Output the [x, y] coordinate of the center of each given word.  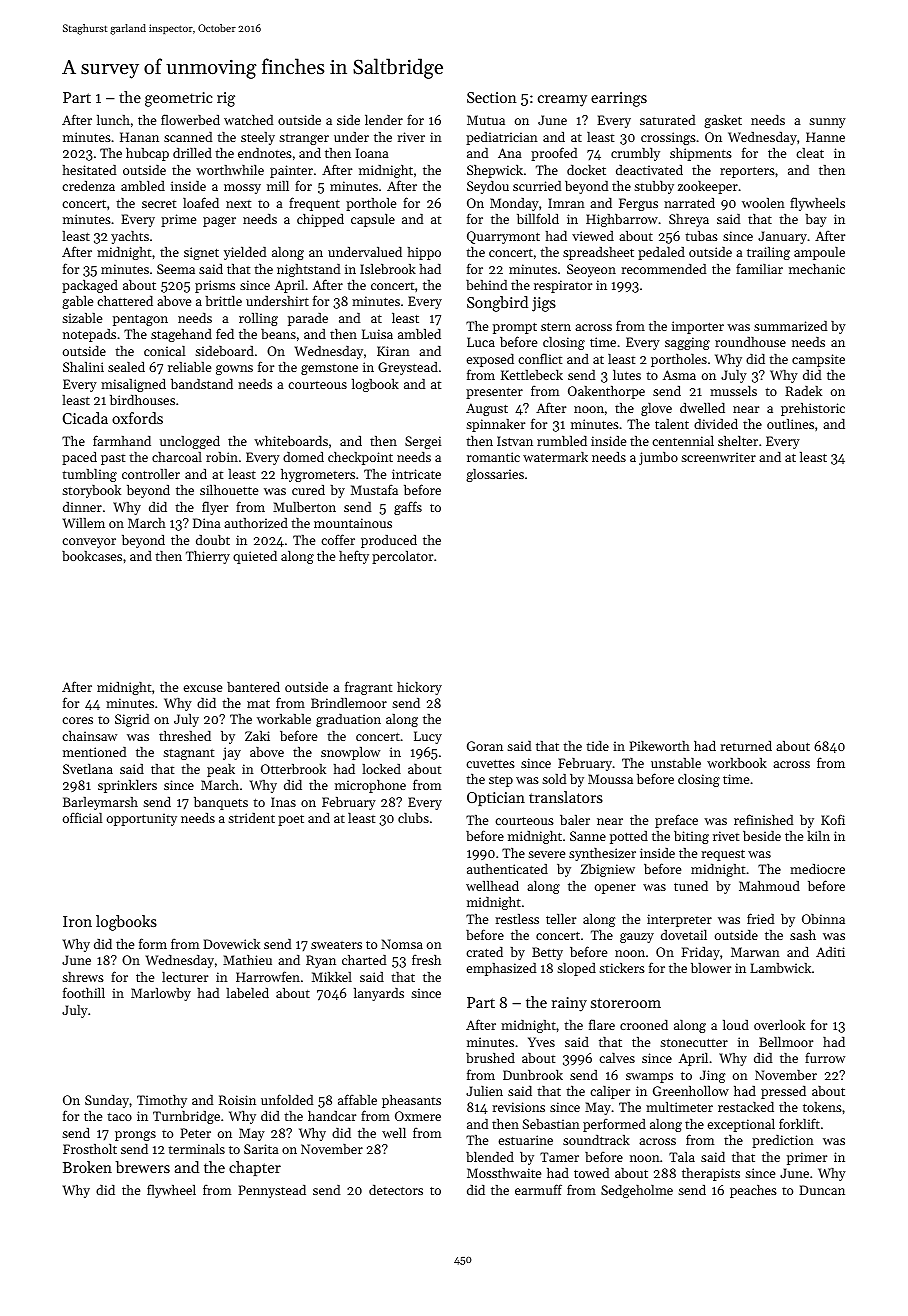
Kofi [833, 819]
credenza [88, 186]
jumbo [658, 458]
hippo [424, 253]
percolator [402, 557]
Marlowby [161, 994]
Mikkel [332, 976]
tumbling [89, 475]
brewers [142, 1167]
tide [597, 746]
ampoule [819, 253]
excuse [202, 688]
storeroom [626, 1003]
